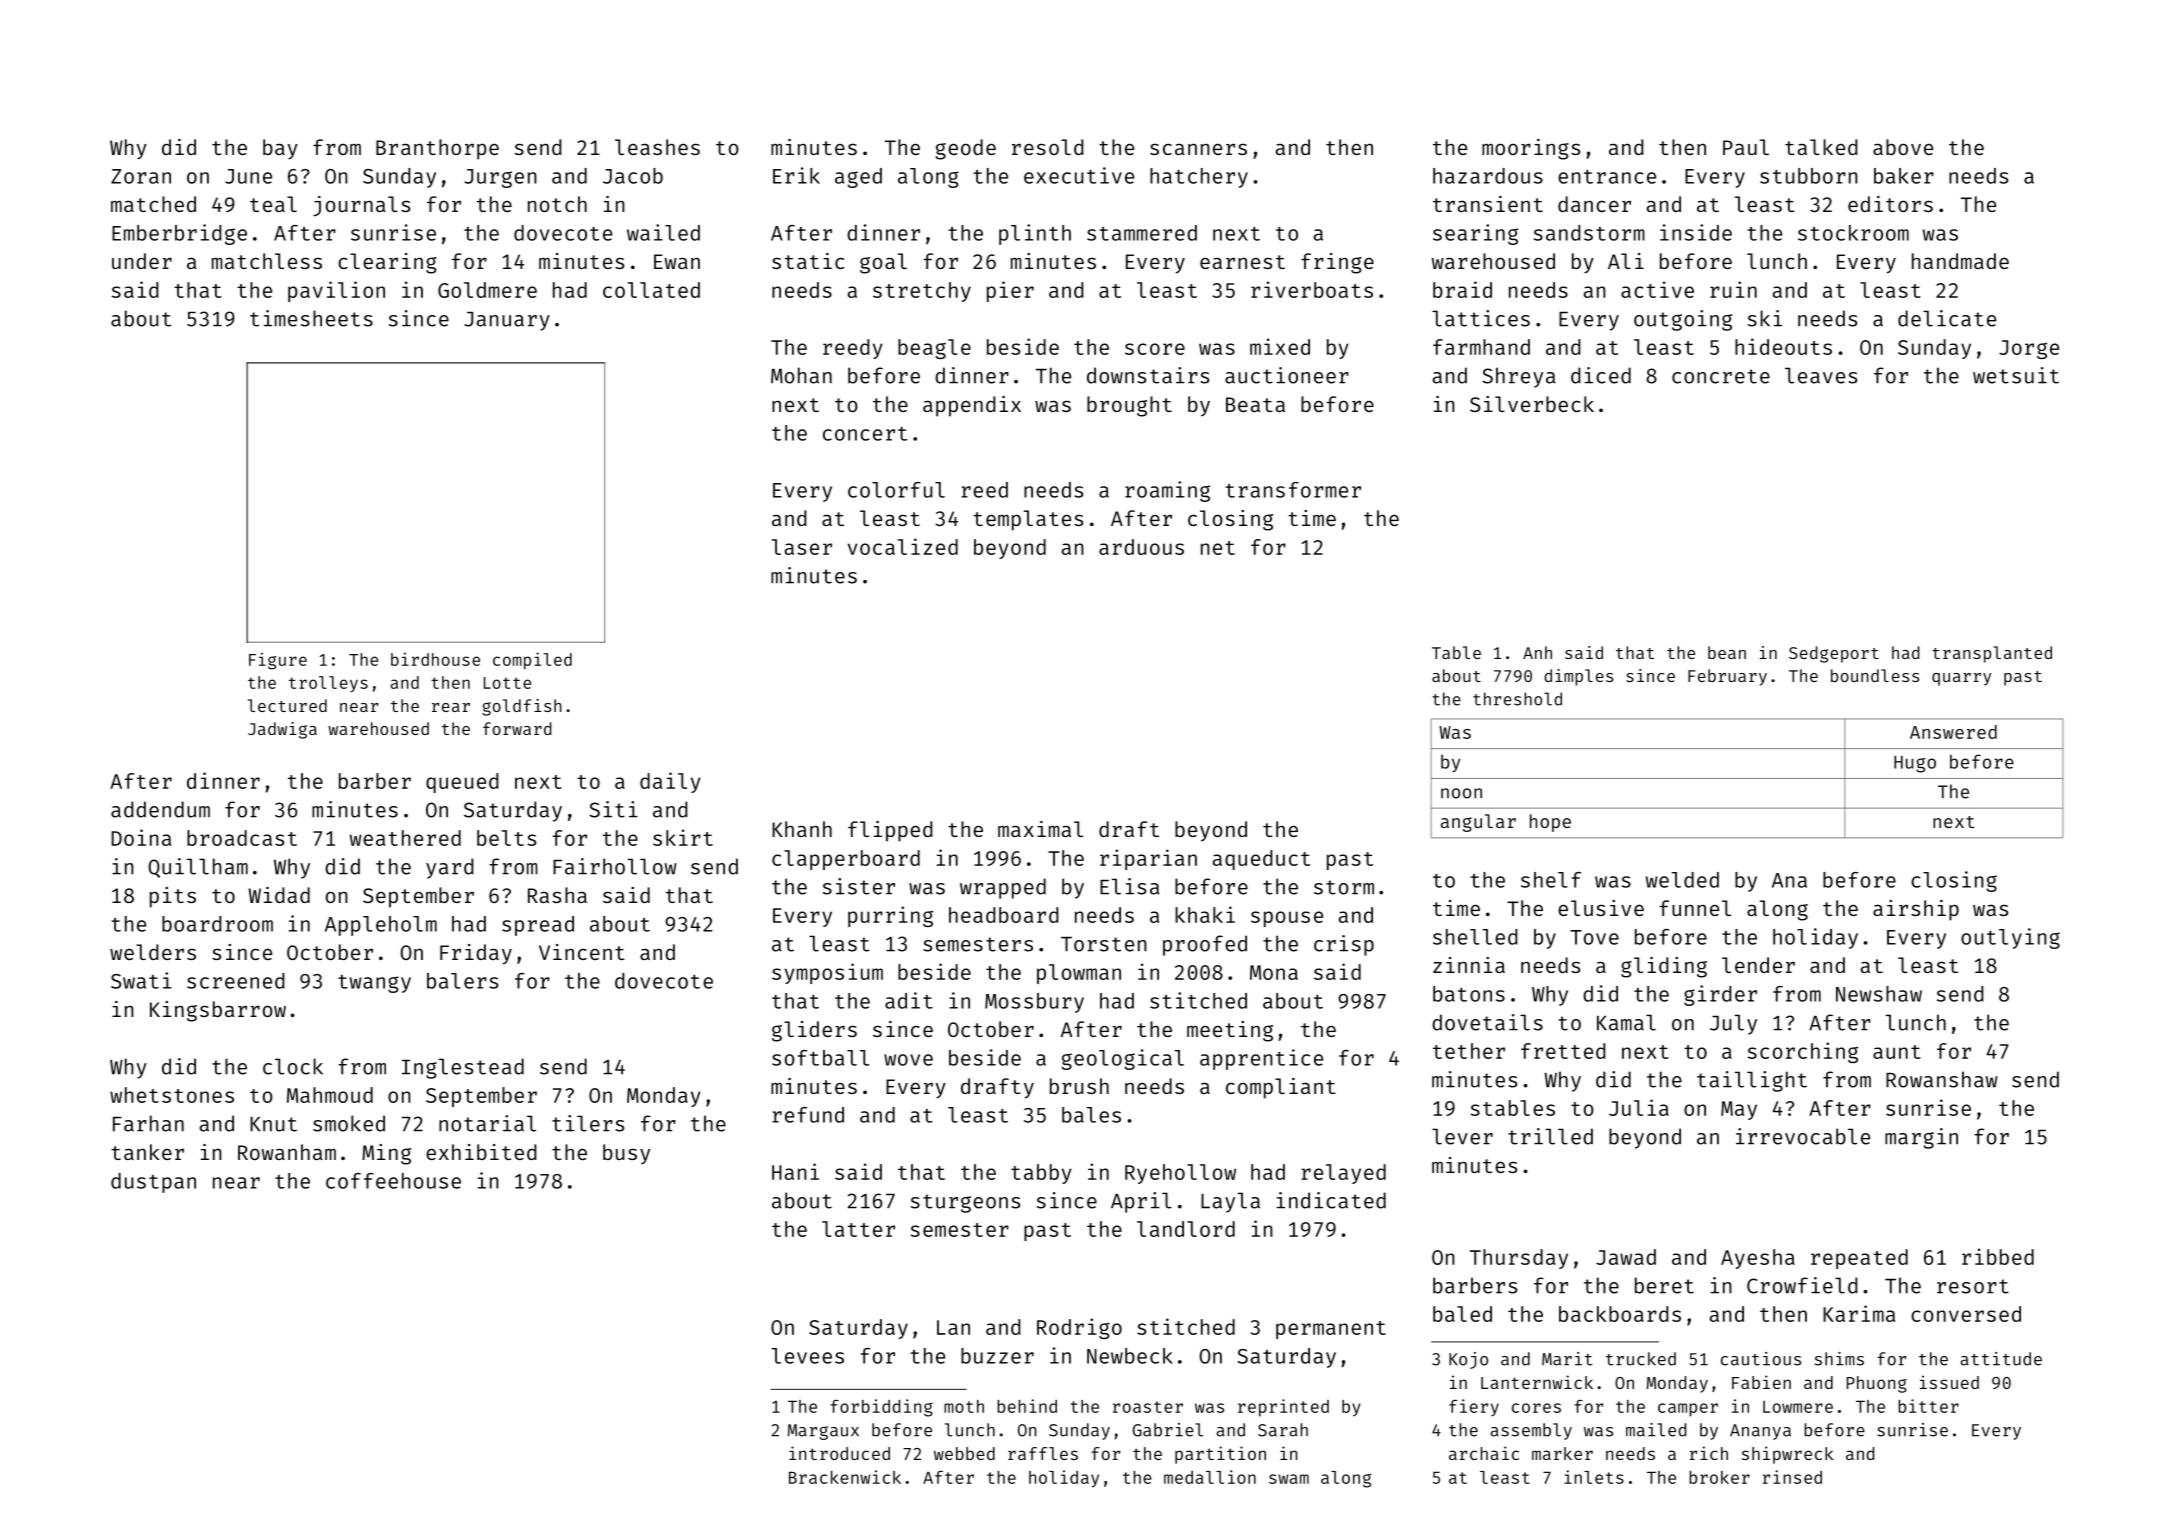 The height and width of the page is (1537, 2173). Describe the element at coordinates (965, 149) in the page. I see `geode` at that location.
